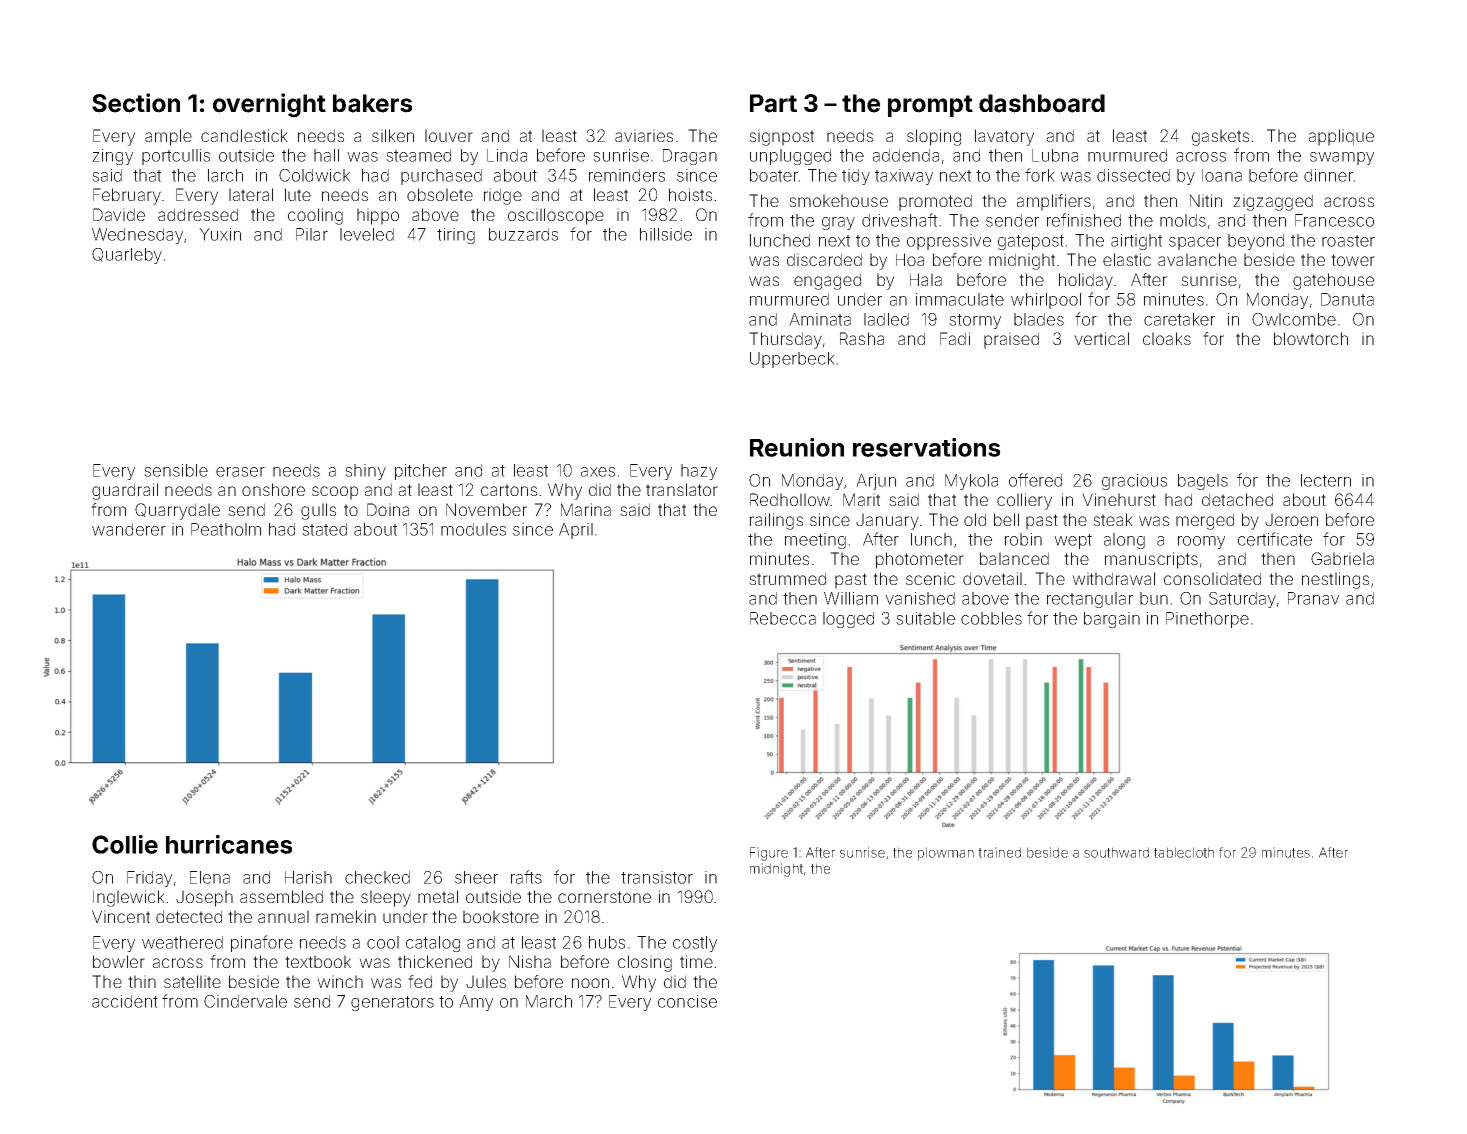 This image has height=1134, width=1467. I want to click on Davide, so click(119, 214).
